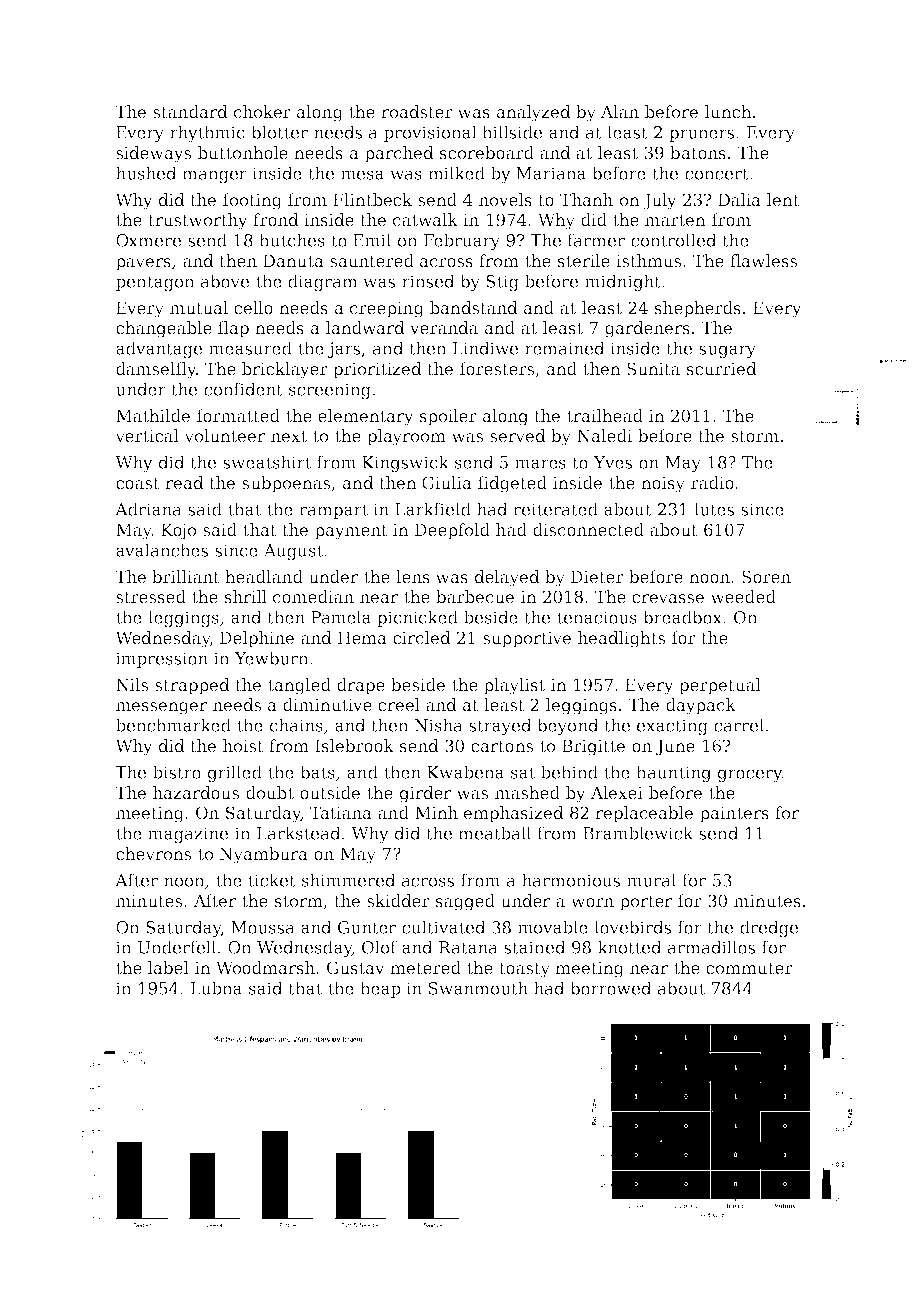  I want to click on tenacious, so click(597, 617).
